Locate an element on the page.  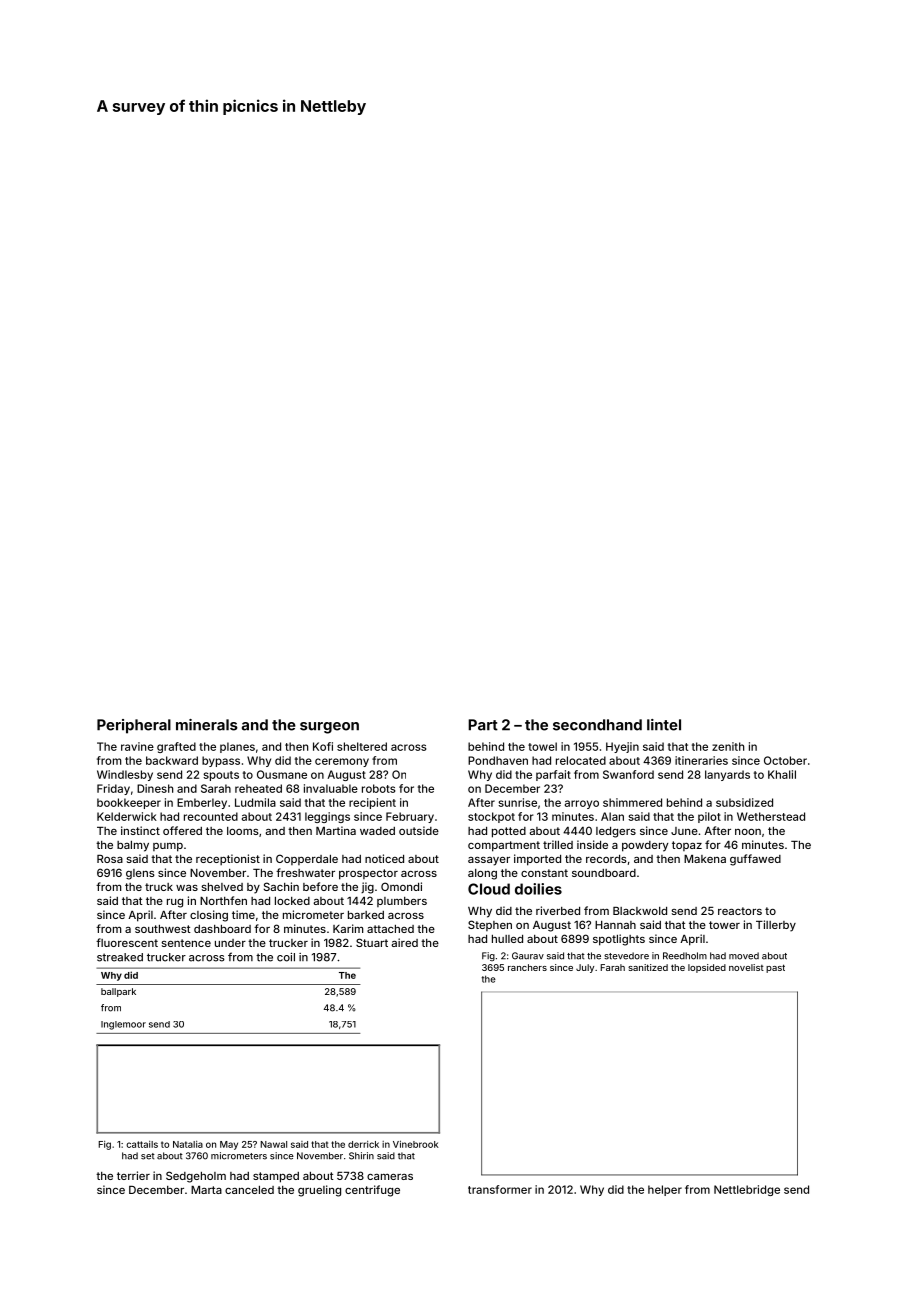
canceled is located at coordinates (249, 1190).
